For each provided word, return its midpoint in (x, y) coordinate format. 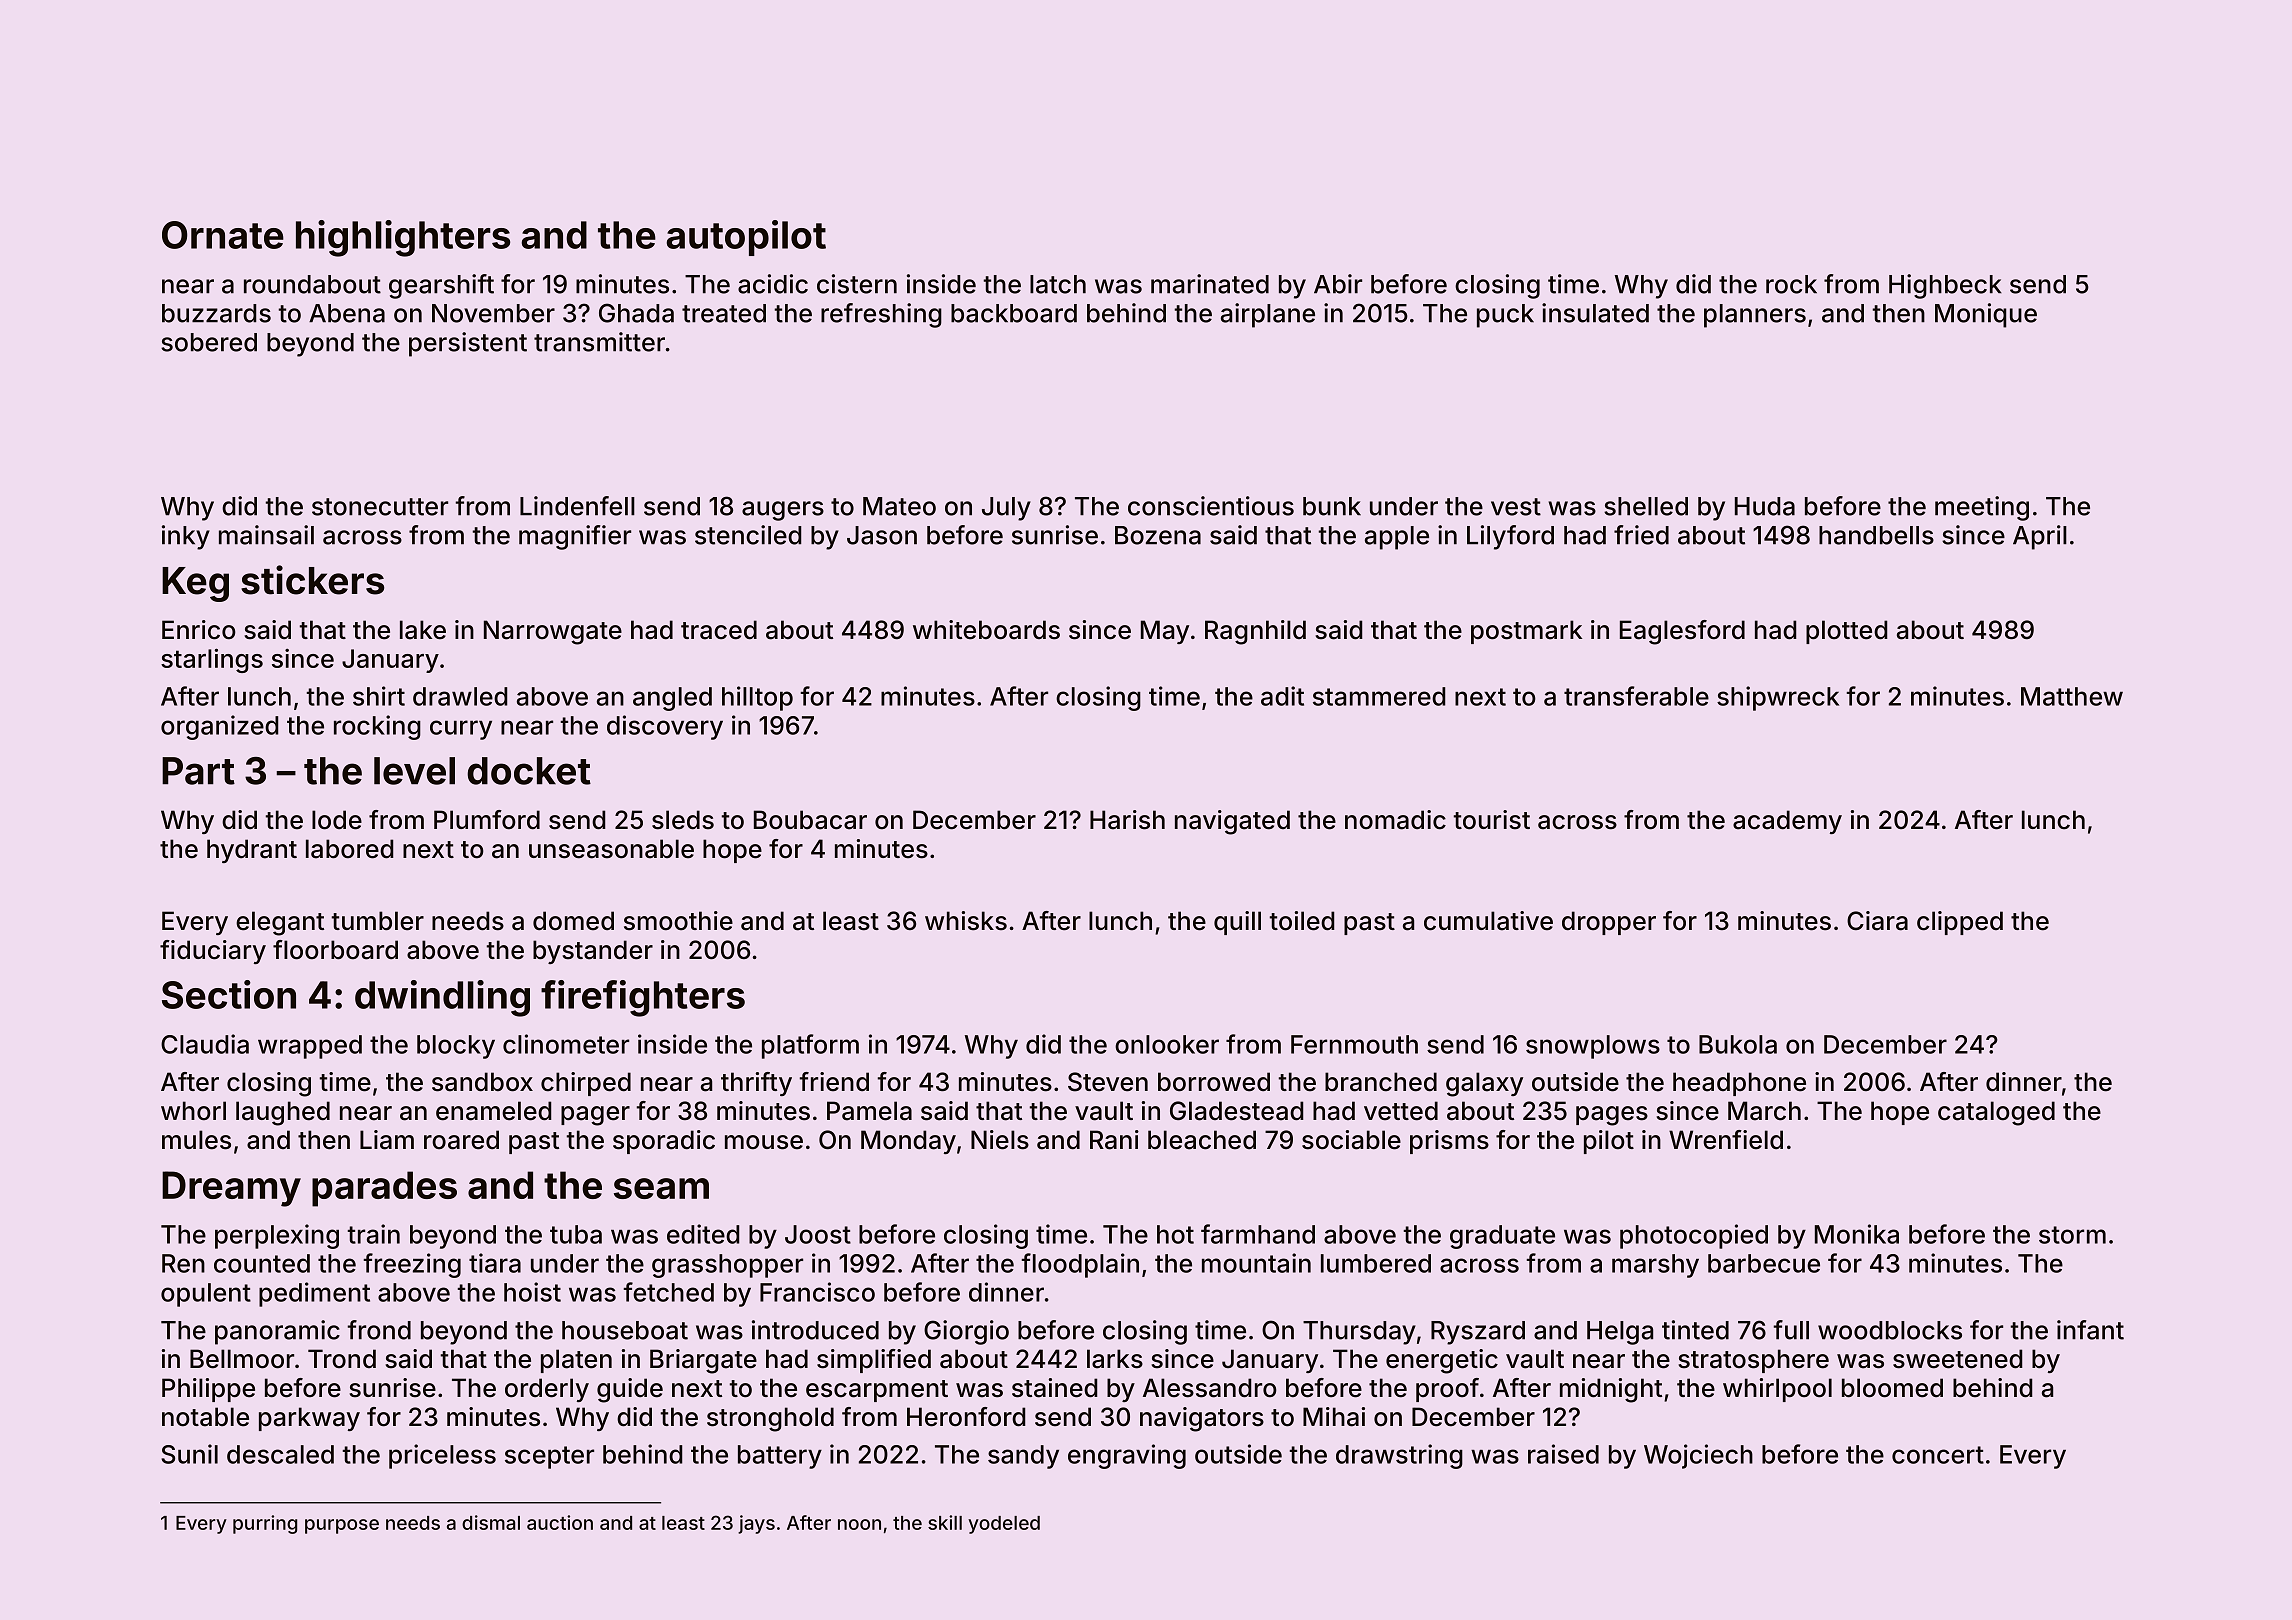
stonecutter (380, 507)
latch (1058, 284)
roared (461, 1140)
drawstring (1399, 1456)
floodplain (1080, 1265)
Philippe (208, 1390)
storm (2072, 1235)
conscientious (1211, 506)
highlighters (403, 238)
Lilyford (1510, 537)
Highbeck (1945, 286)
